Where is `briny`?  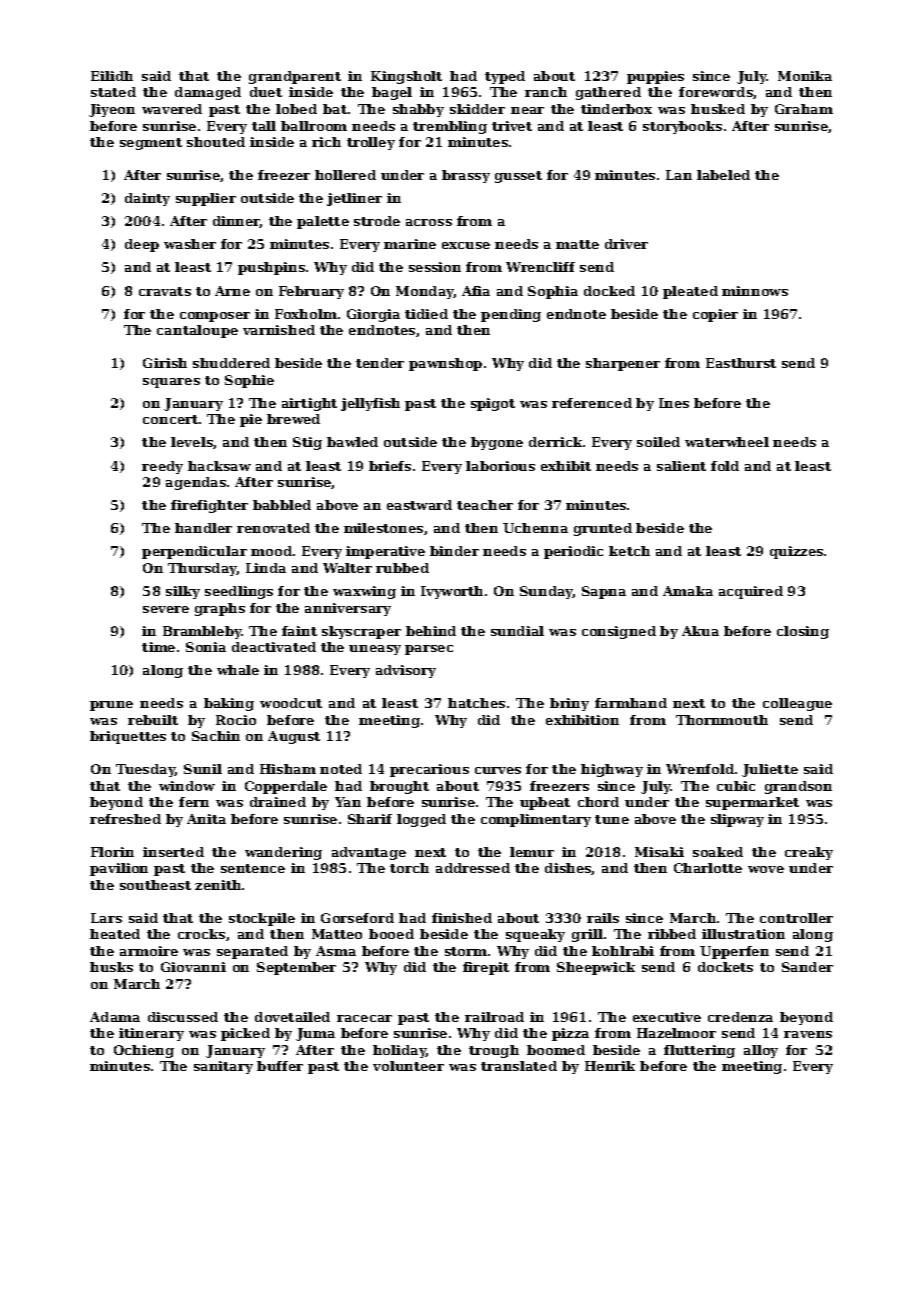 briny is located at coordinates (569, 704).
